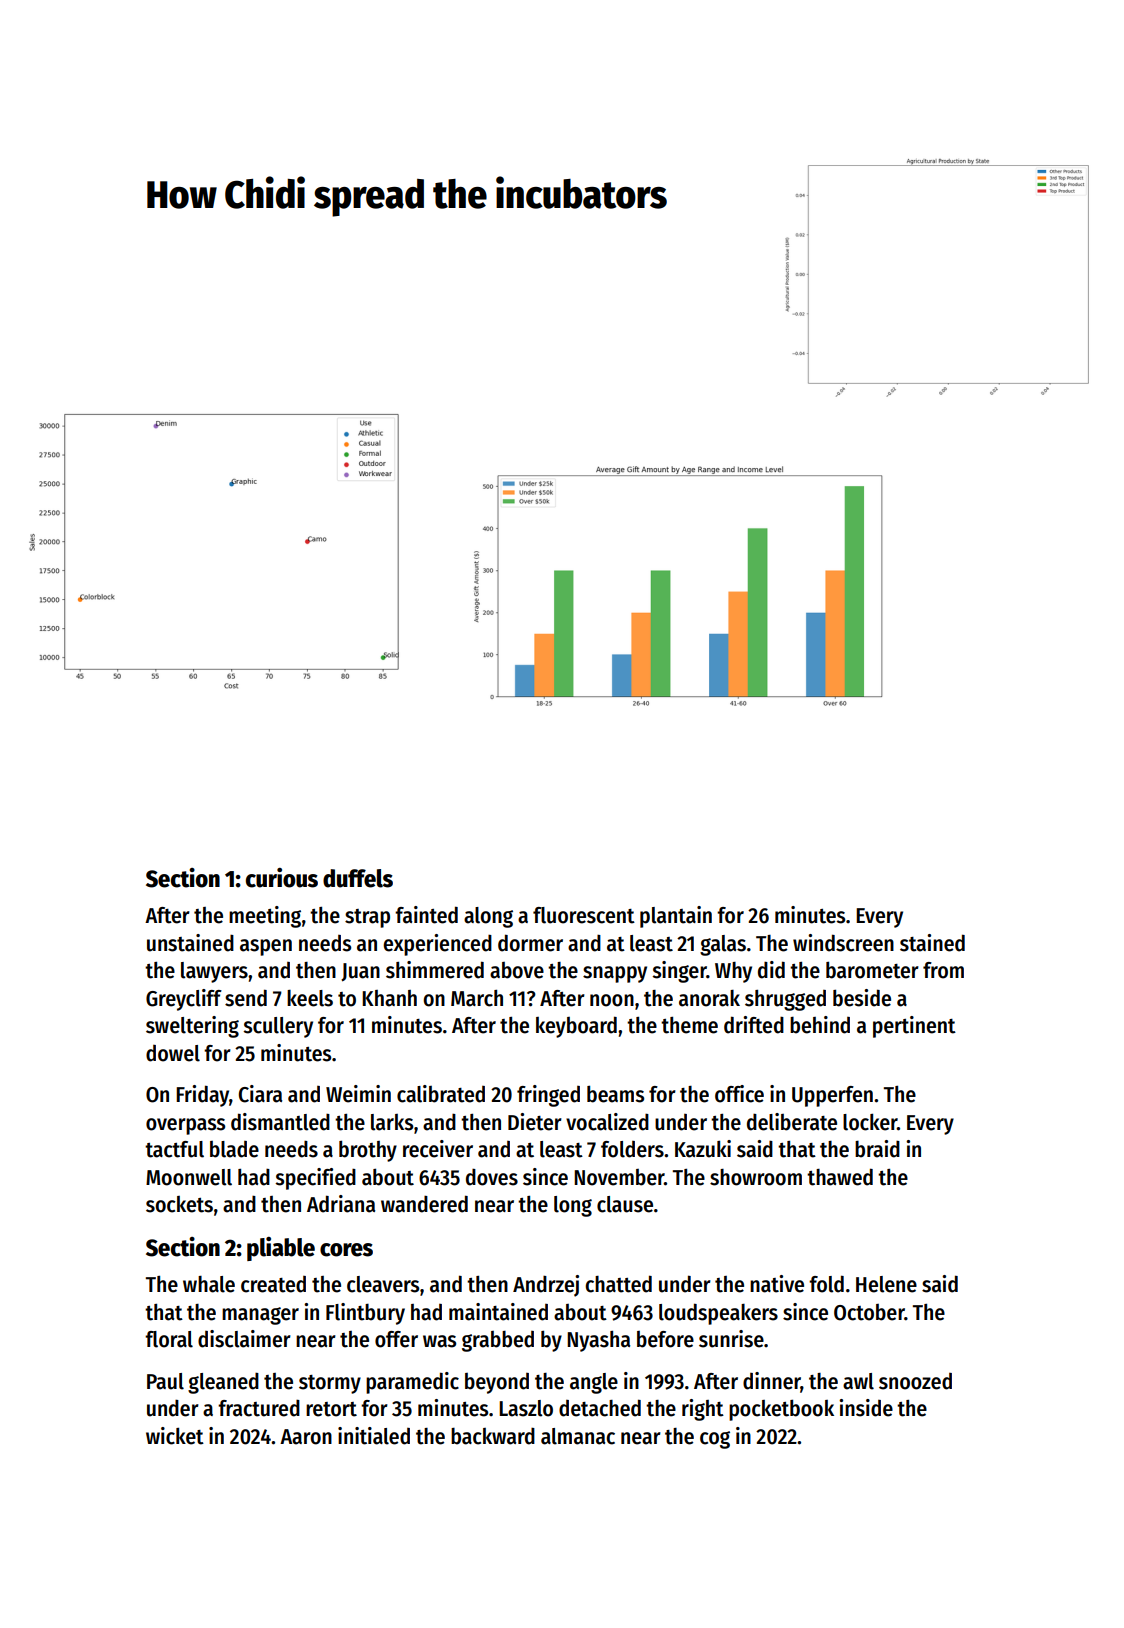 The image size is (1124, 1628). Describe the element at coordinates (886, 1284) in the screenshot. I see `Helene` at that location.
